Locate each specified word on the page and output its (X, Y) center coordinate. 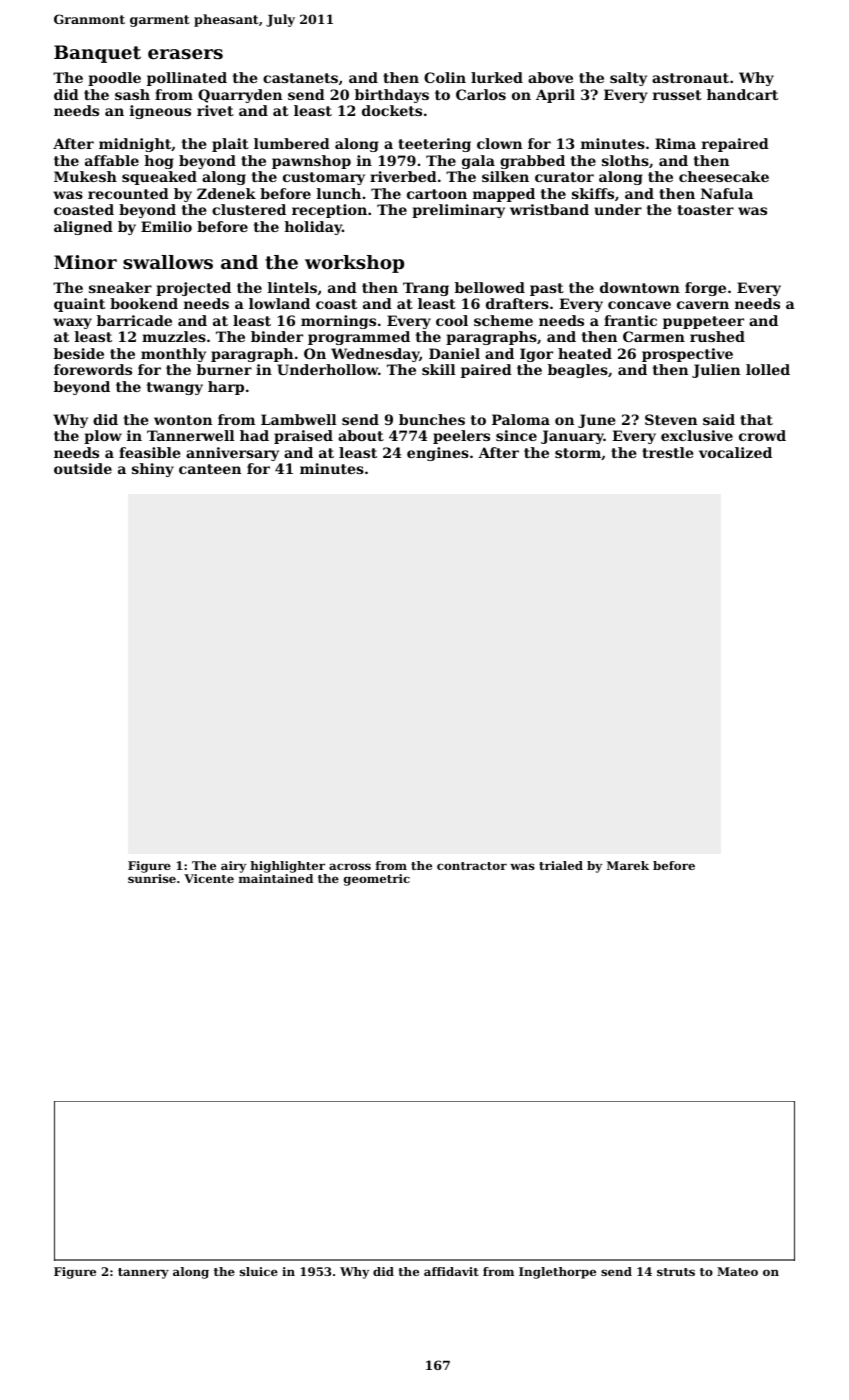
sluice (259, 1271)
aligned (83, 228)
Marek (628, 865)
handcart (742, 94)
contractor (472, 866)
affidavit (451, 1271)
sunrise (152, 878)
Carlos (481, 94)
